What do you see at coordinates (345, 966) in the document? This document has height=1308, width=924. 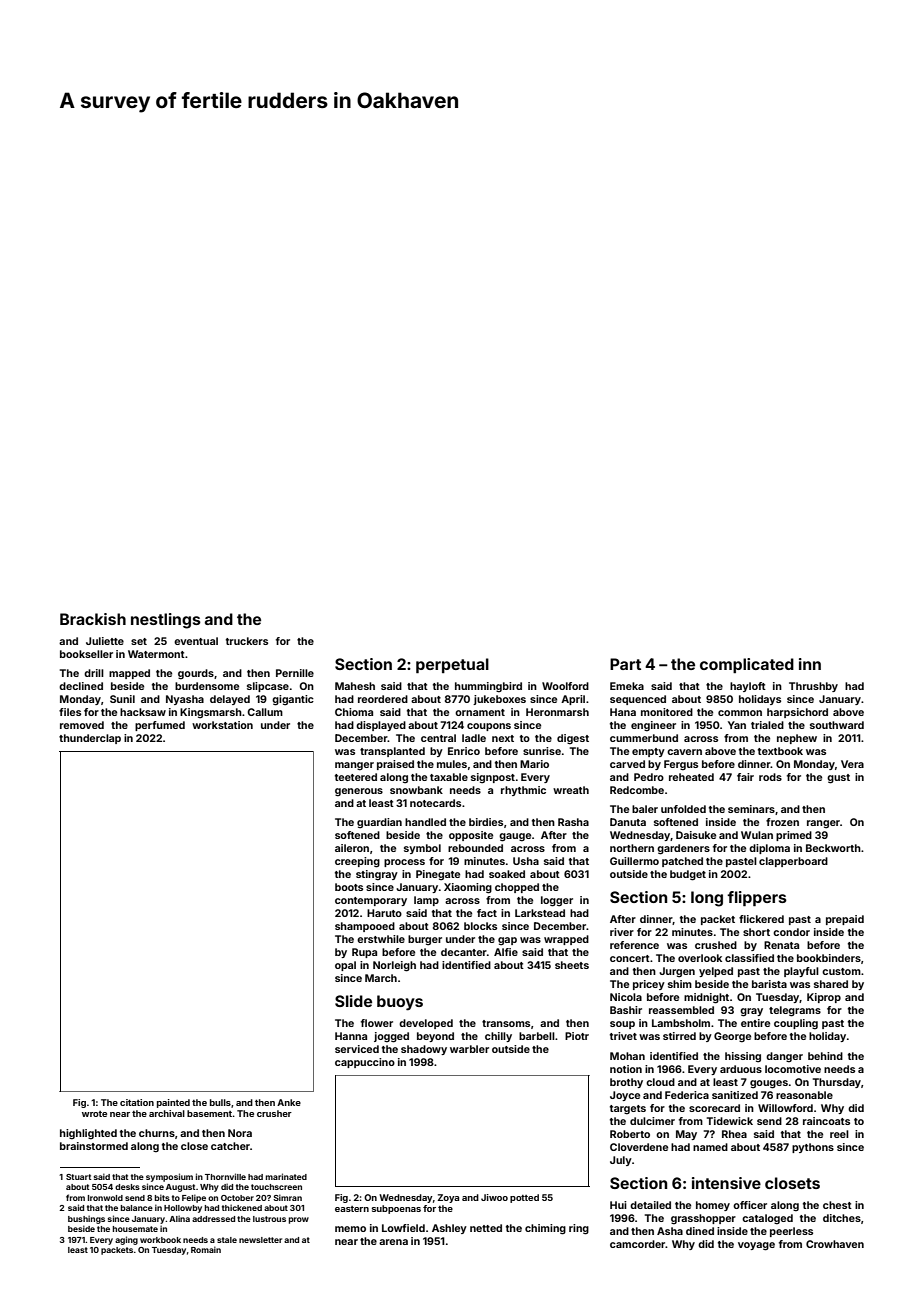 I see `opal` at bounding box center [345, 966].
